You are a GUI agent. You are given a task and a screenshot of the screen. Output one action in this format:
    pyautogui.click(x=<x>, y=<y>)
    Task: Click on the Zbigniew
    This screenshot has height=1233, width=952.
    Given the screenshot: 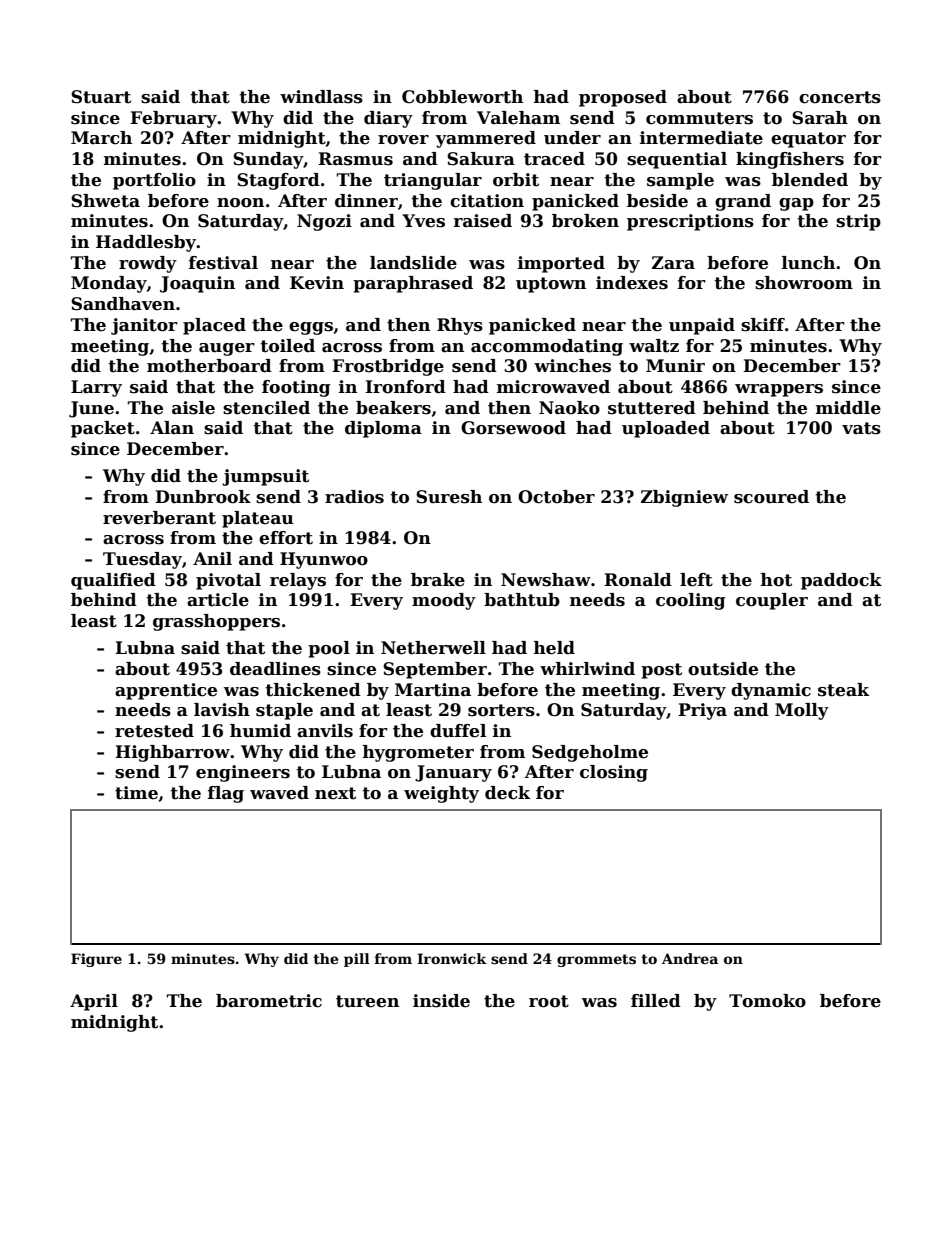 What is the action you would take?
    pyautogui.click(x=684, y=498)
